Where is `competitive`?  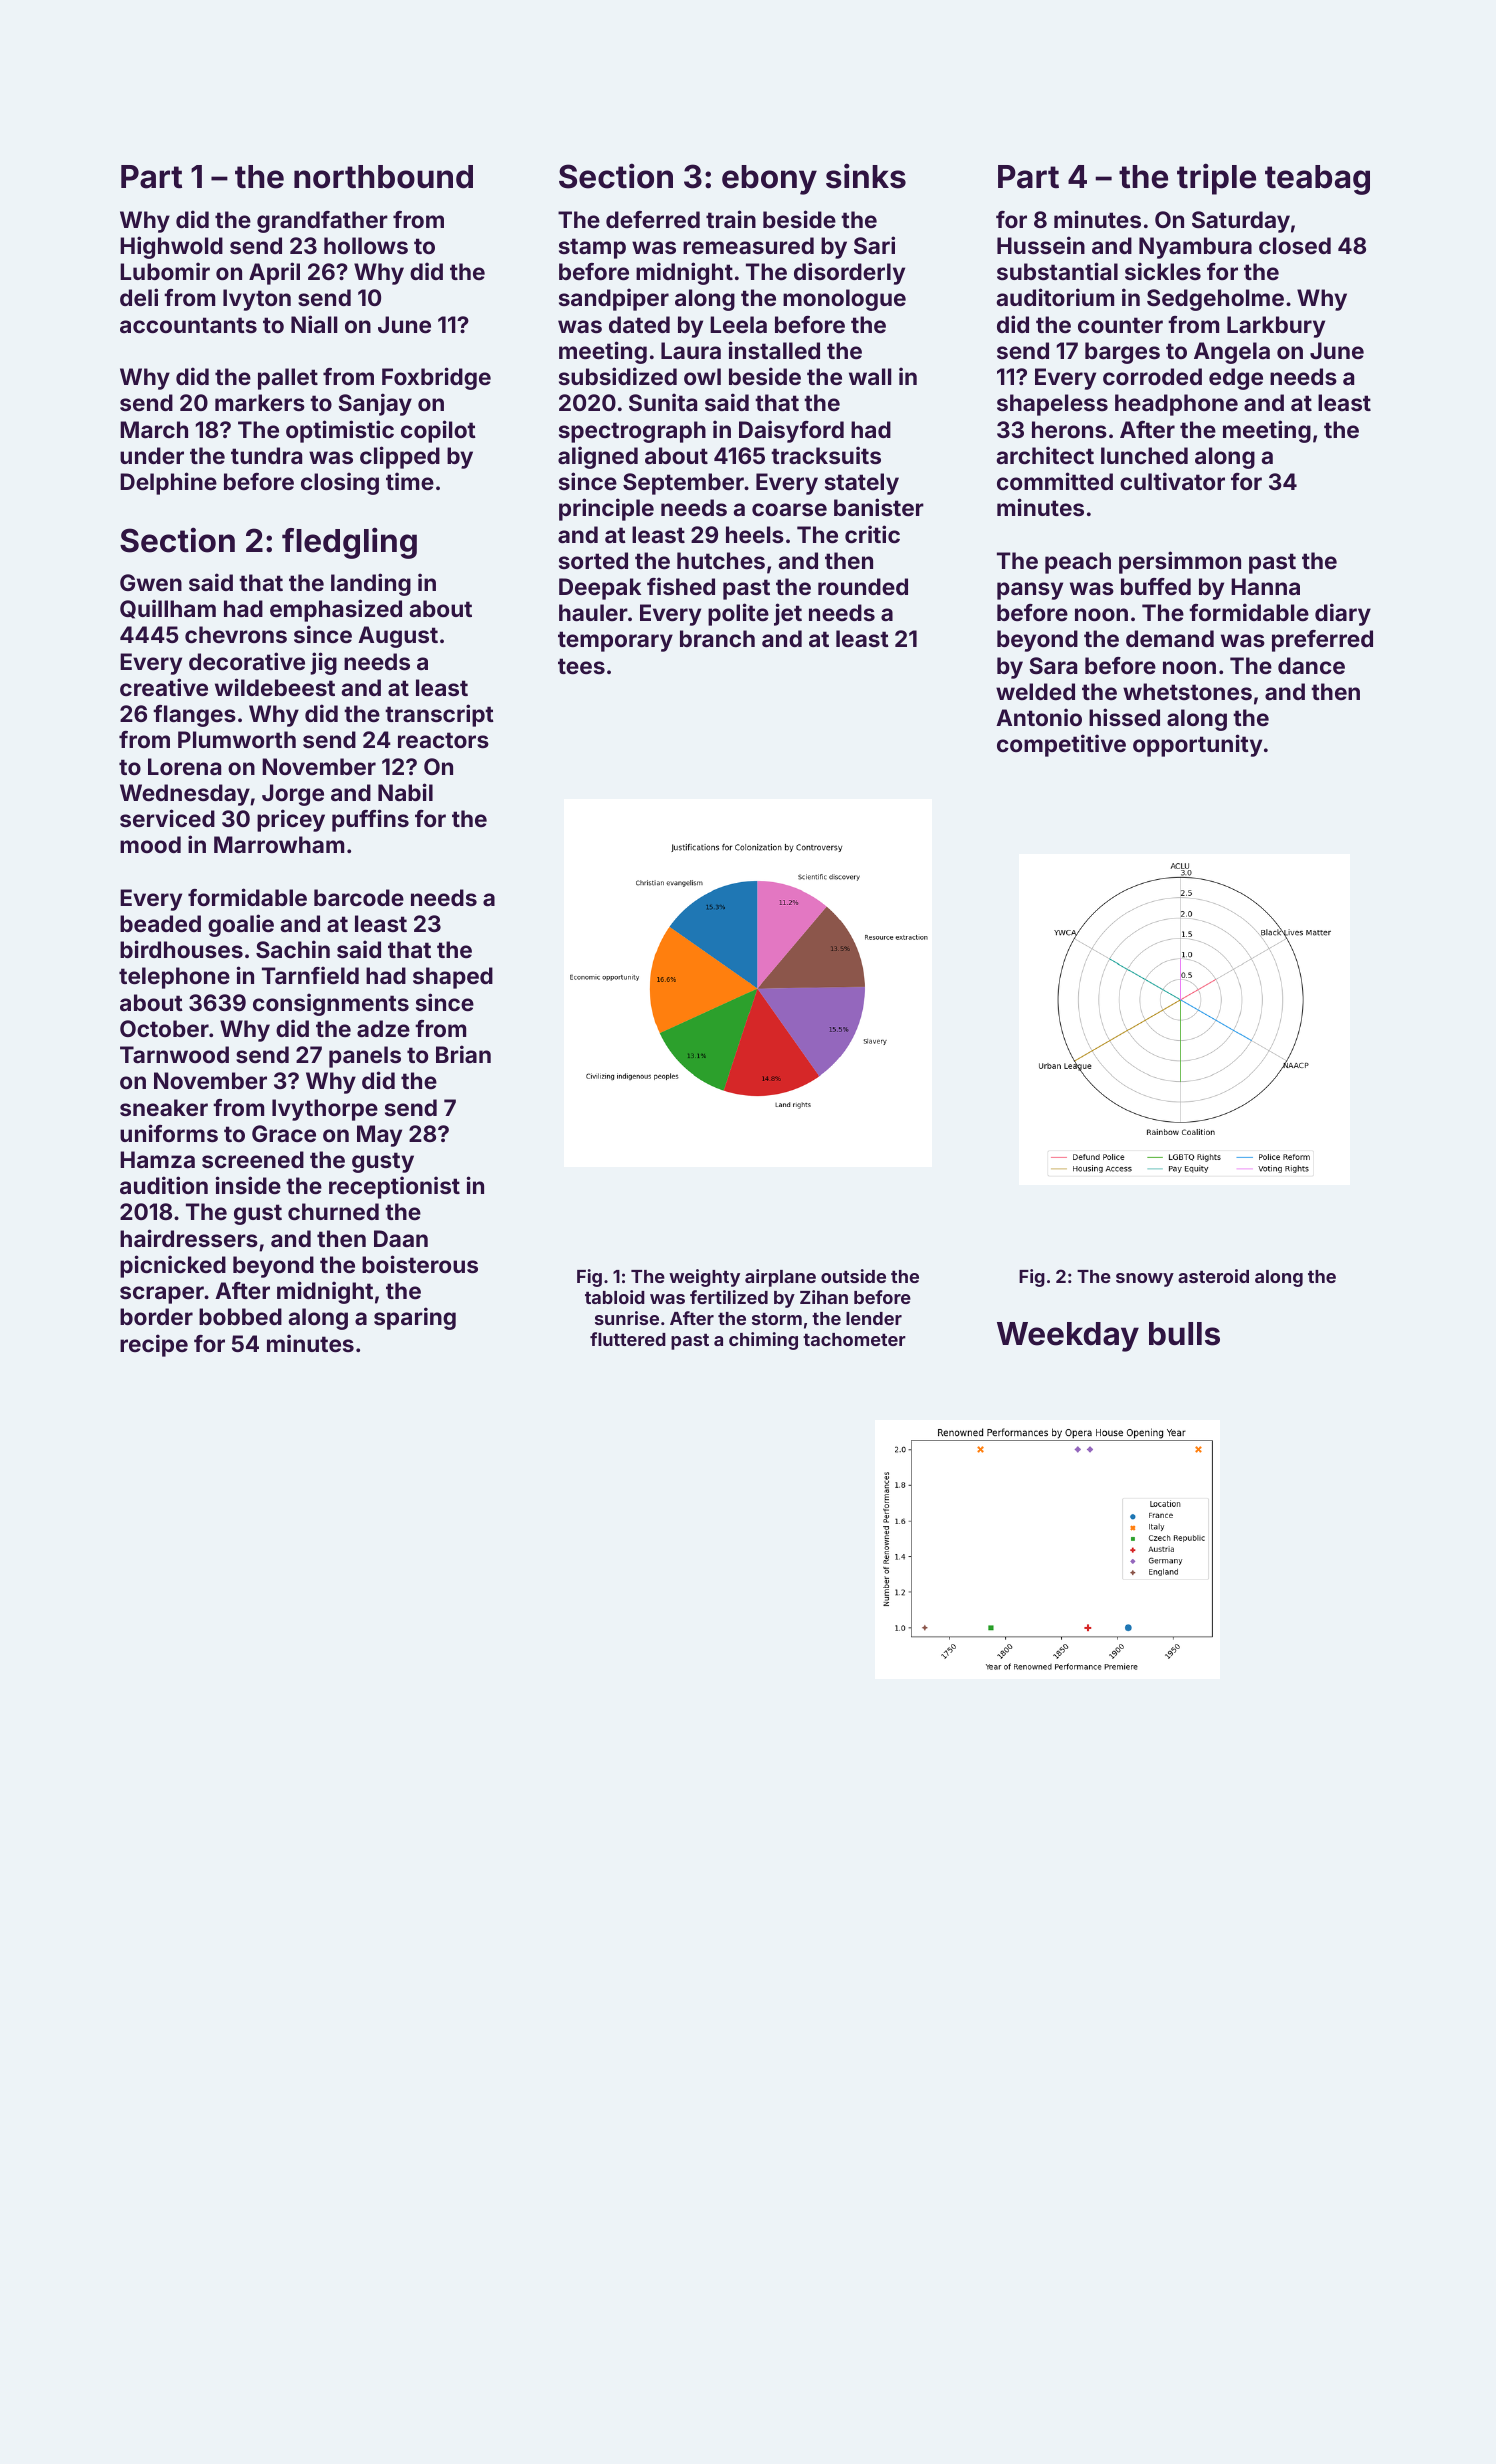
competitive is located at coordinates (1061, 745).
